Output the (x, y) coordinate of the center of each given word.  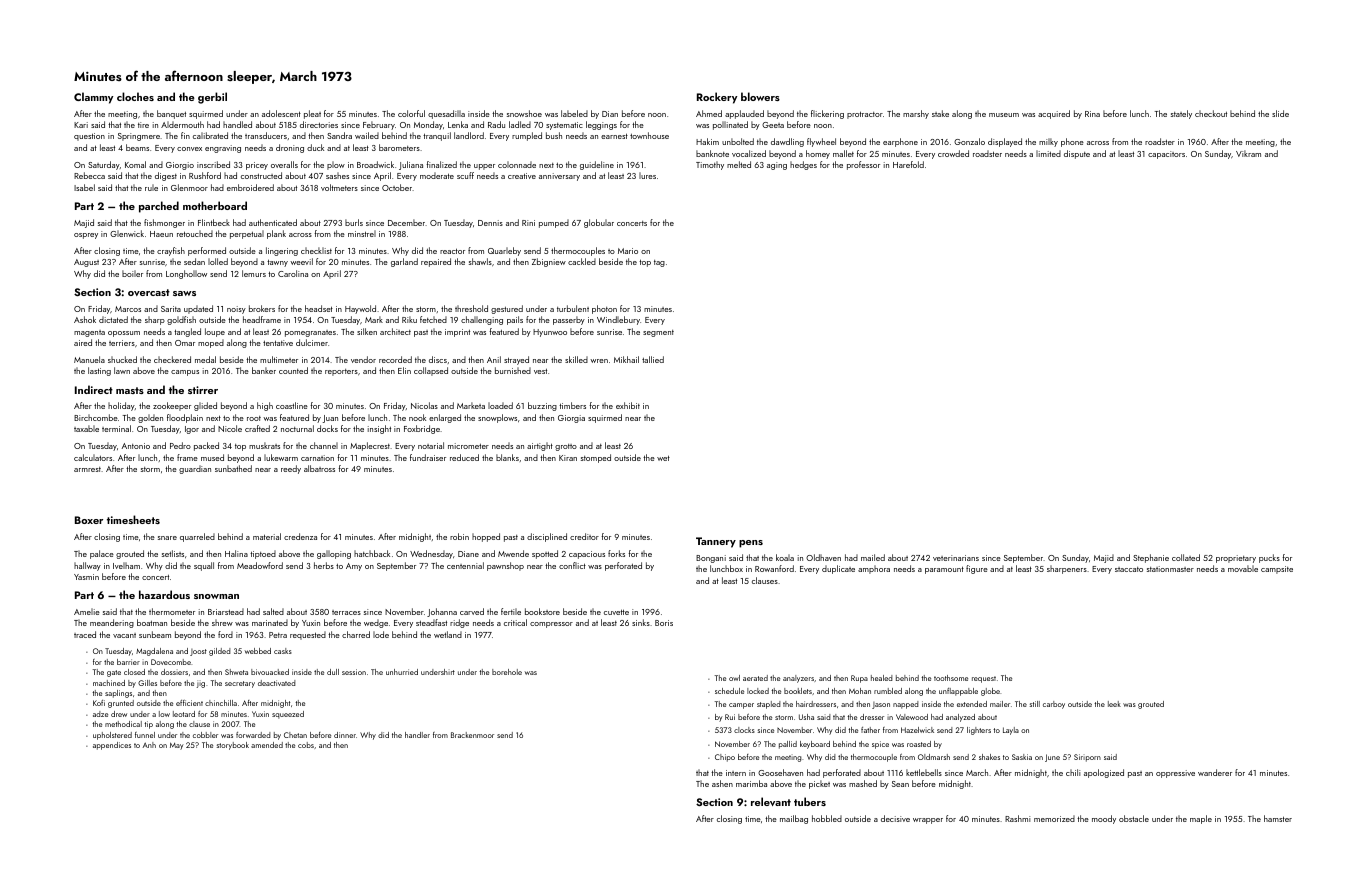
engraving (223, 149)
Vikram (1248, 153)
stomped (596, 458)
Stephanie (1151, 558)
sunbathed (233, 468)
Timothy (710, 165)
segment (658, 333)
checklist (316, 250)
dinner (345, 735)
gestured (507, 309)
